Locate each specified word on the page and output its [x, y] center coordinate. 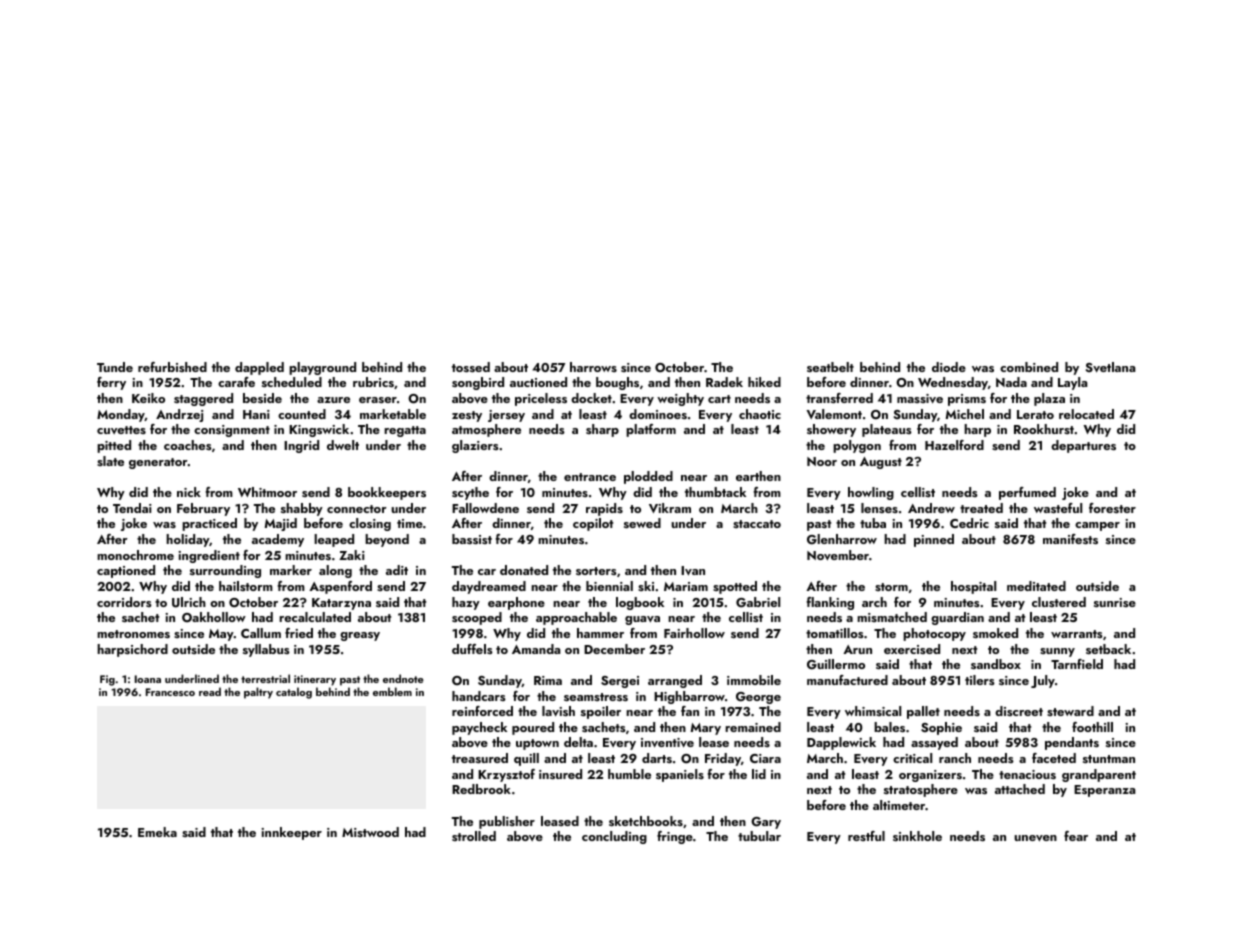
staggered [203, 399]
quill [526, 759]
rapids [604, 509]
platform [651, 430]
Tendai [132, 508]
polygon [857, 446]
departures [1083, 446]
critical [912, 758]
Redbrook [481, 789]
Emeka [157, 832]
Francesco [170, 692]
